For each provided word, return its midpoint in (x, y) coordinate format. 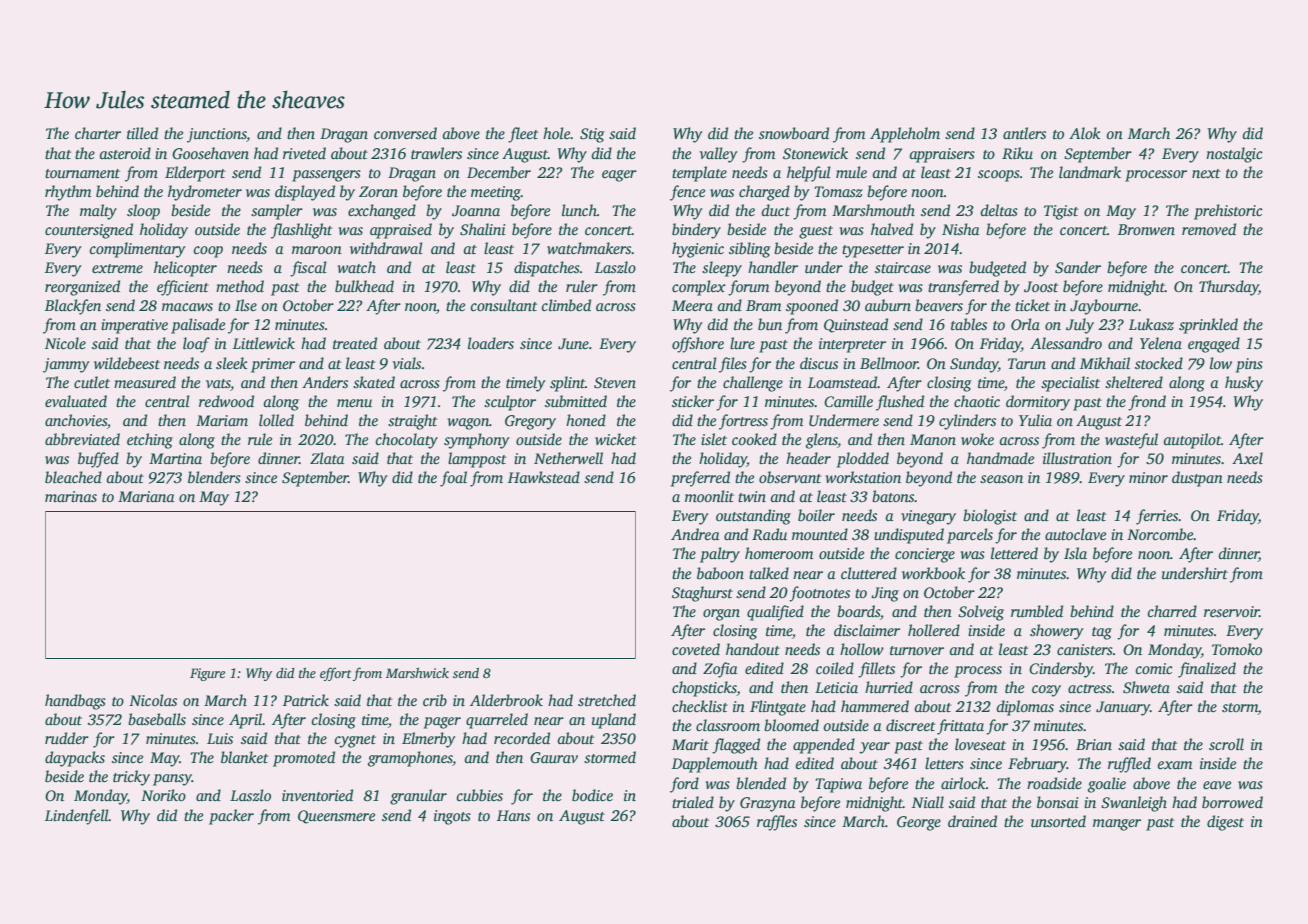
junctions (217, 135)
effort (336, 674)
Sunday (974, 365)
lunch (579, 210)
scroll (1226, 744)
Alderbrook (506, 700)
